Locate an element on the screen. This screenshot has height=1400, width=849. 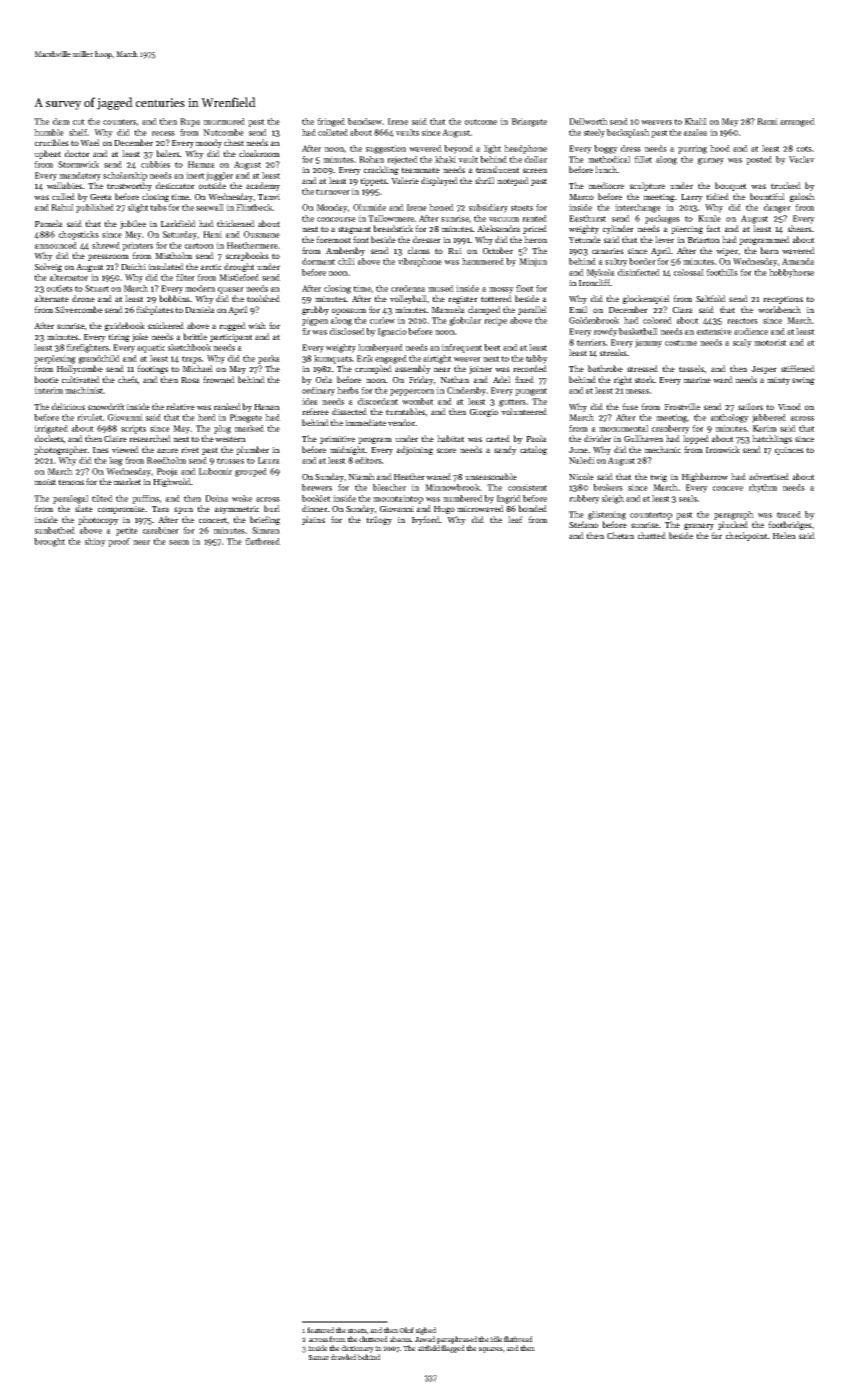
featured is located at coordinates (320, 1330).
